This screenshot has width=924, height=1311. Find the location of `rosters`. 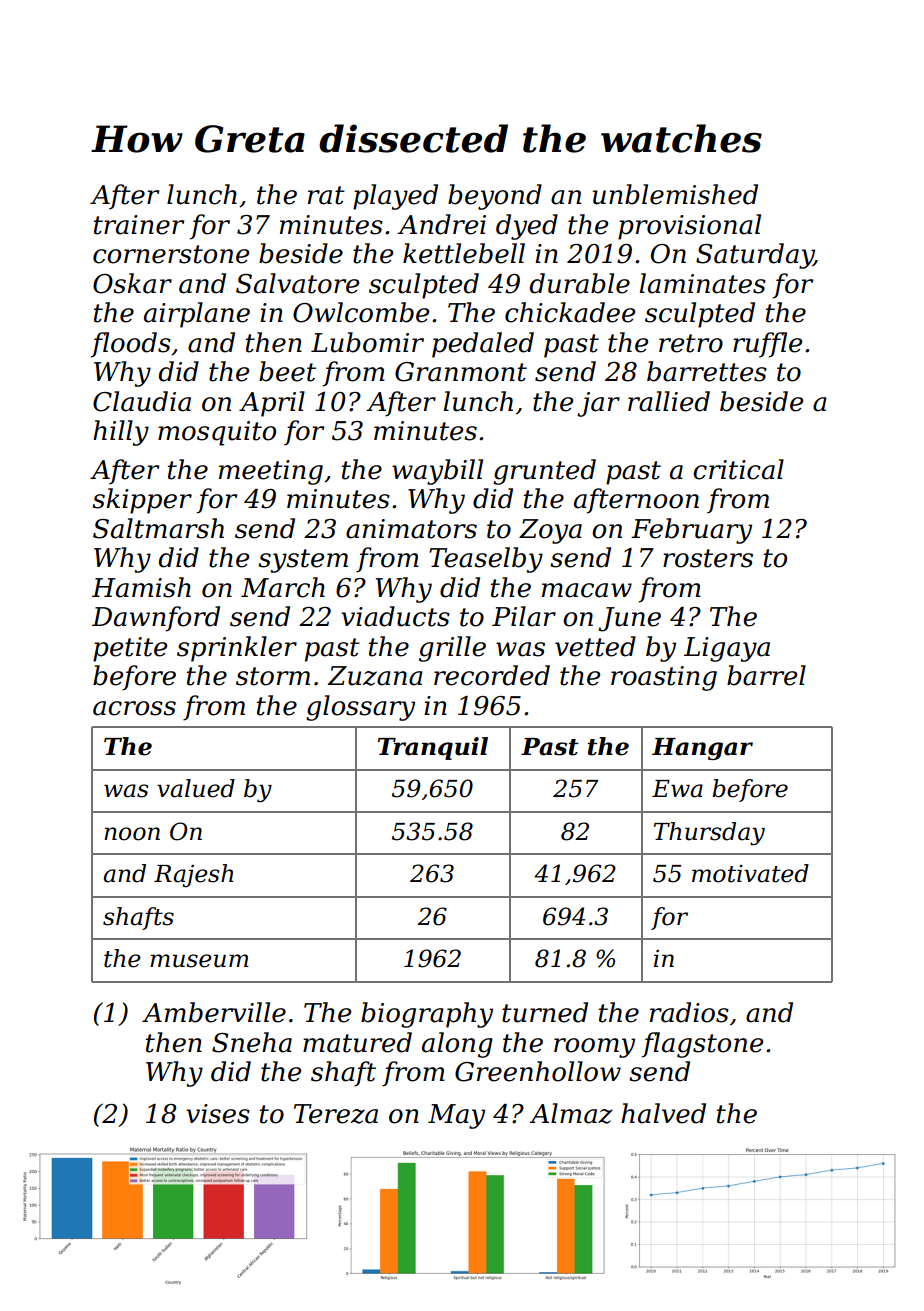

rosters is located at coordinates (708, 558).
